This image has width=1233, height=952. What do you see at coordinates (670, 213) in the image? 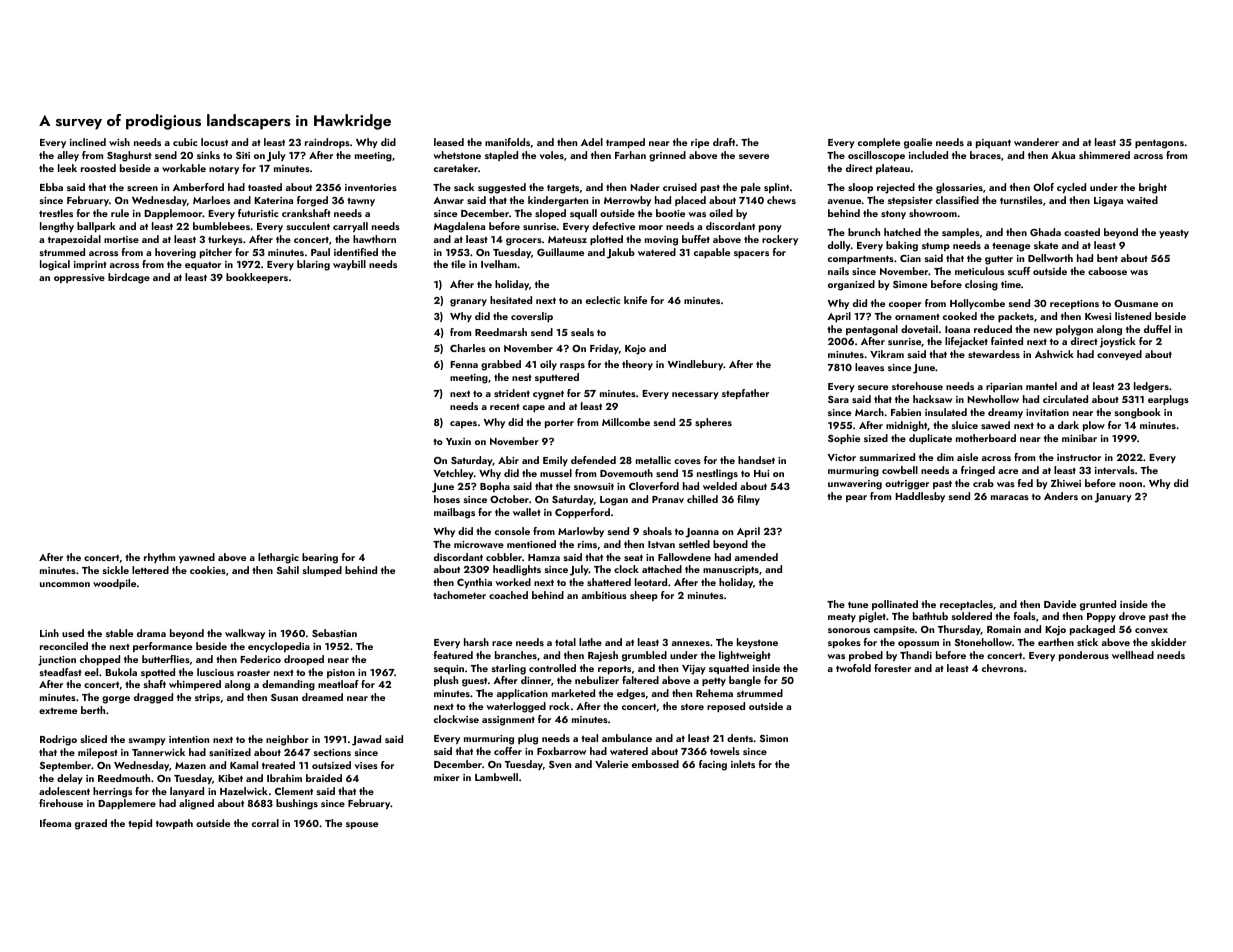
I see `bootie` at bounding box center [670, 213].
